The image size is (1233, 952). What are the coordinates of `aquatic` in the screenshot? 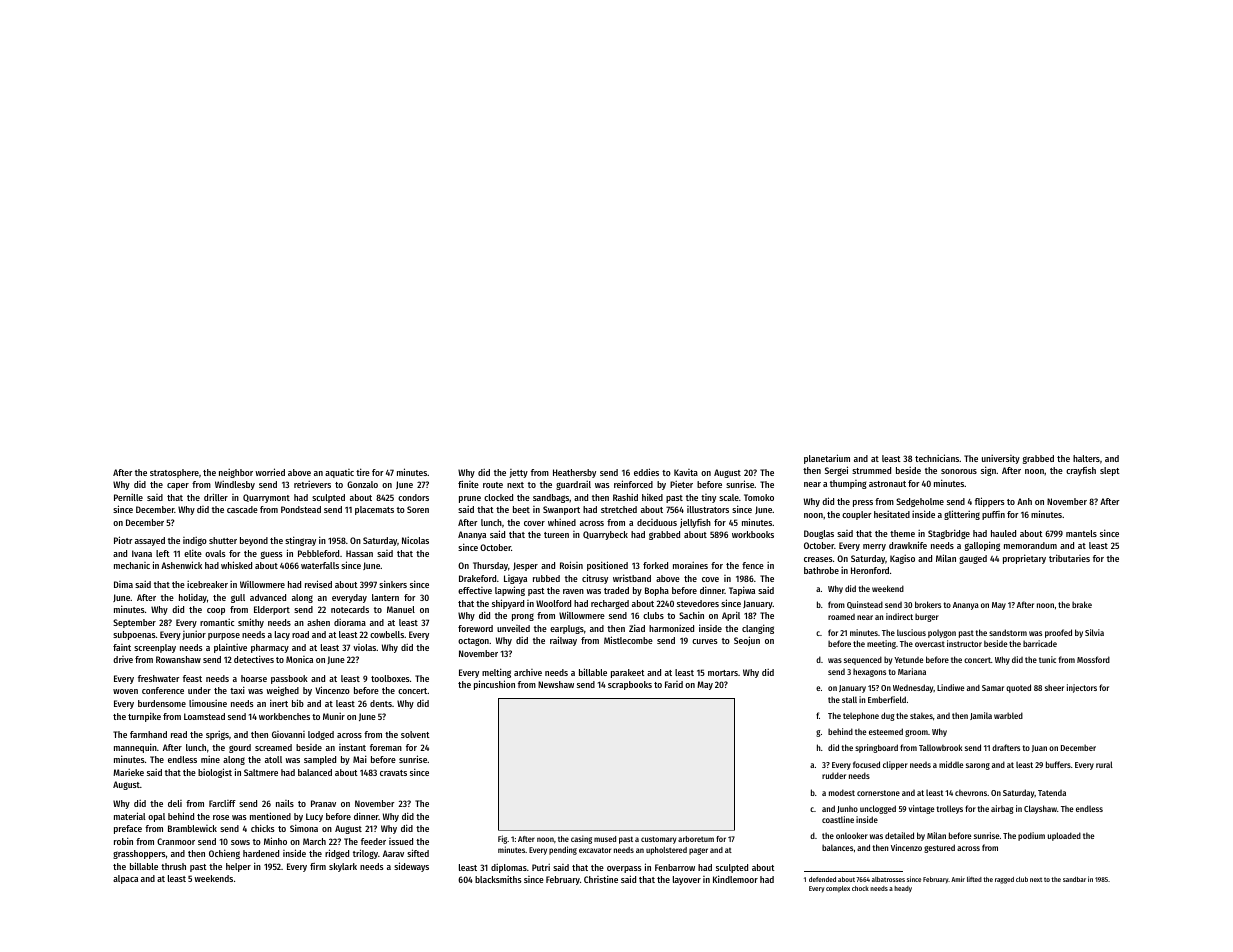 It's located at (339, 473).
